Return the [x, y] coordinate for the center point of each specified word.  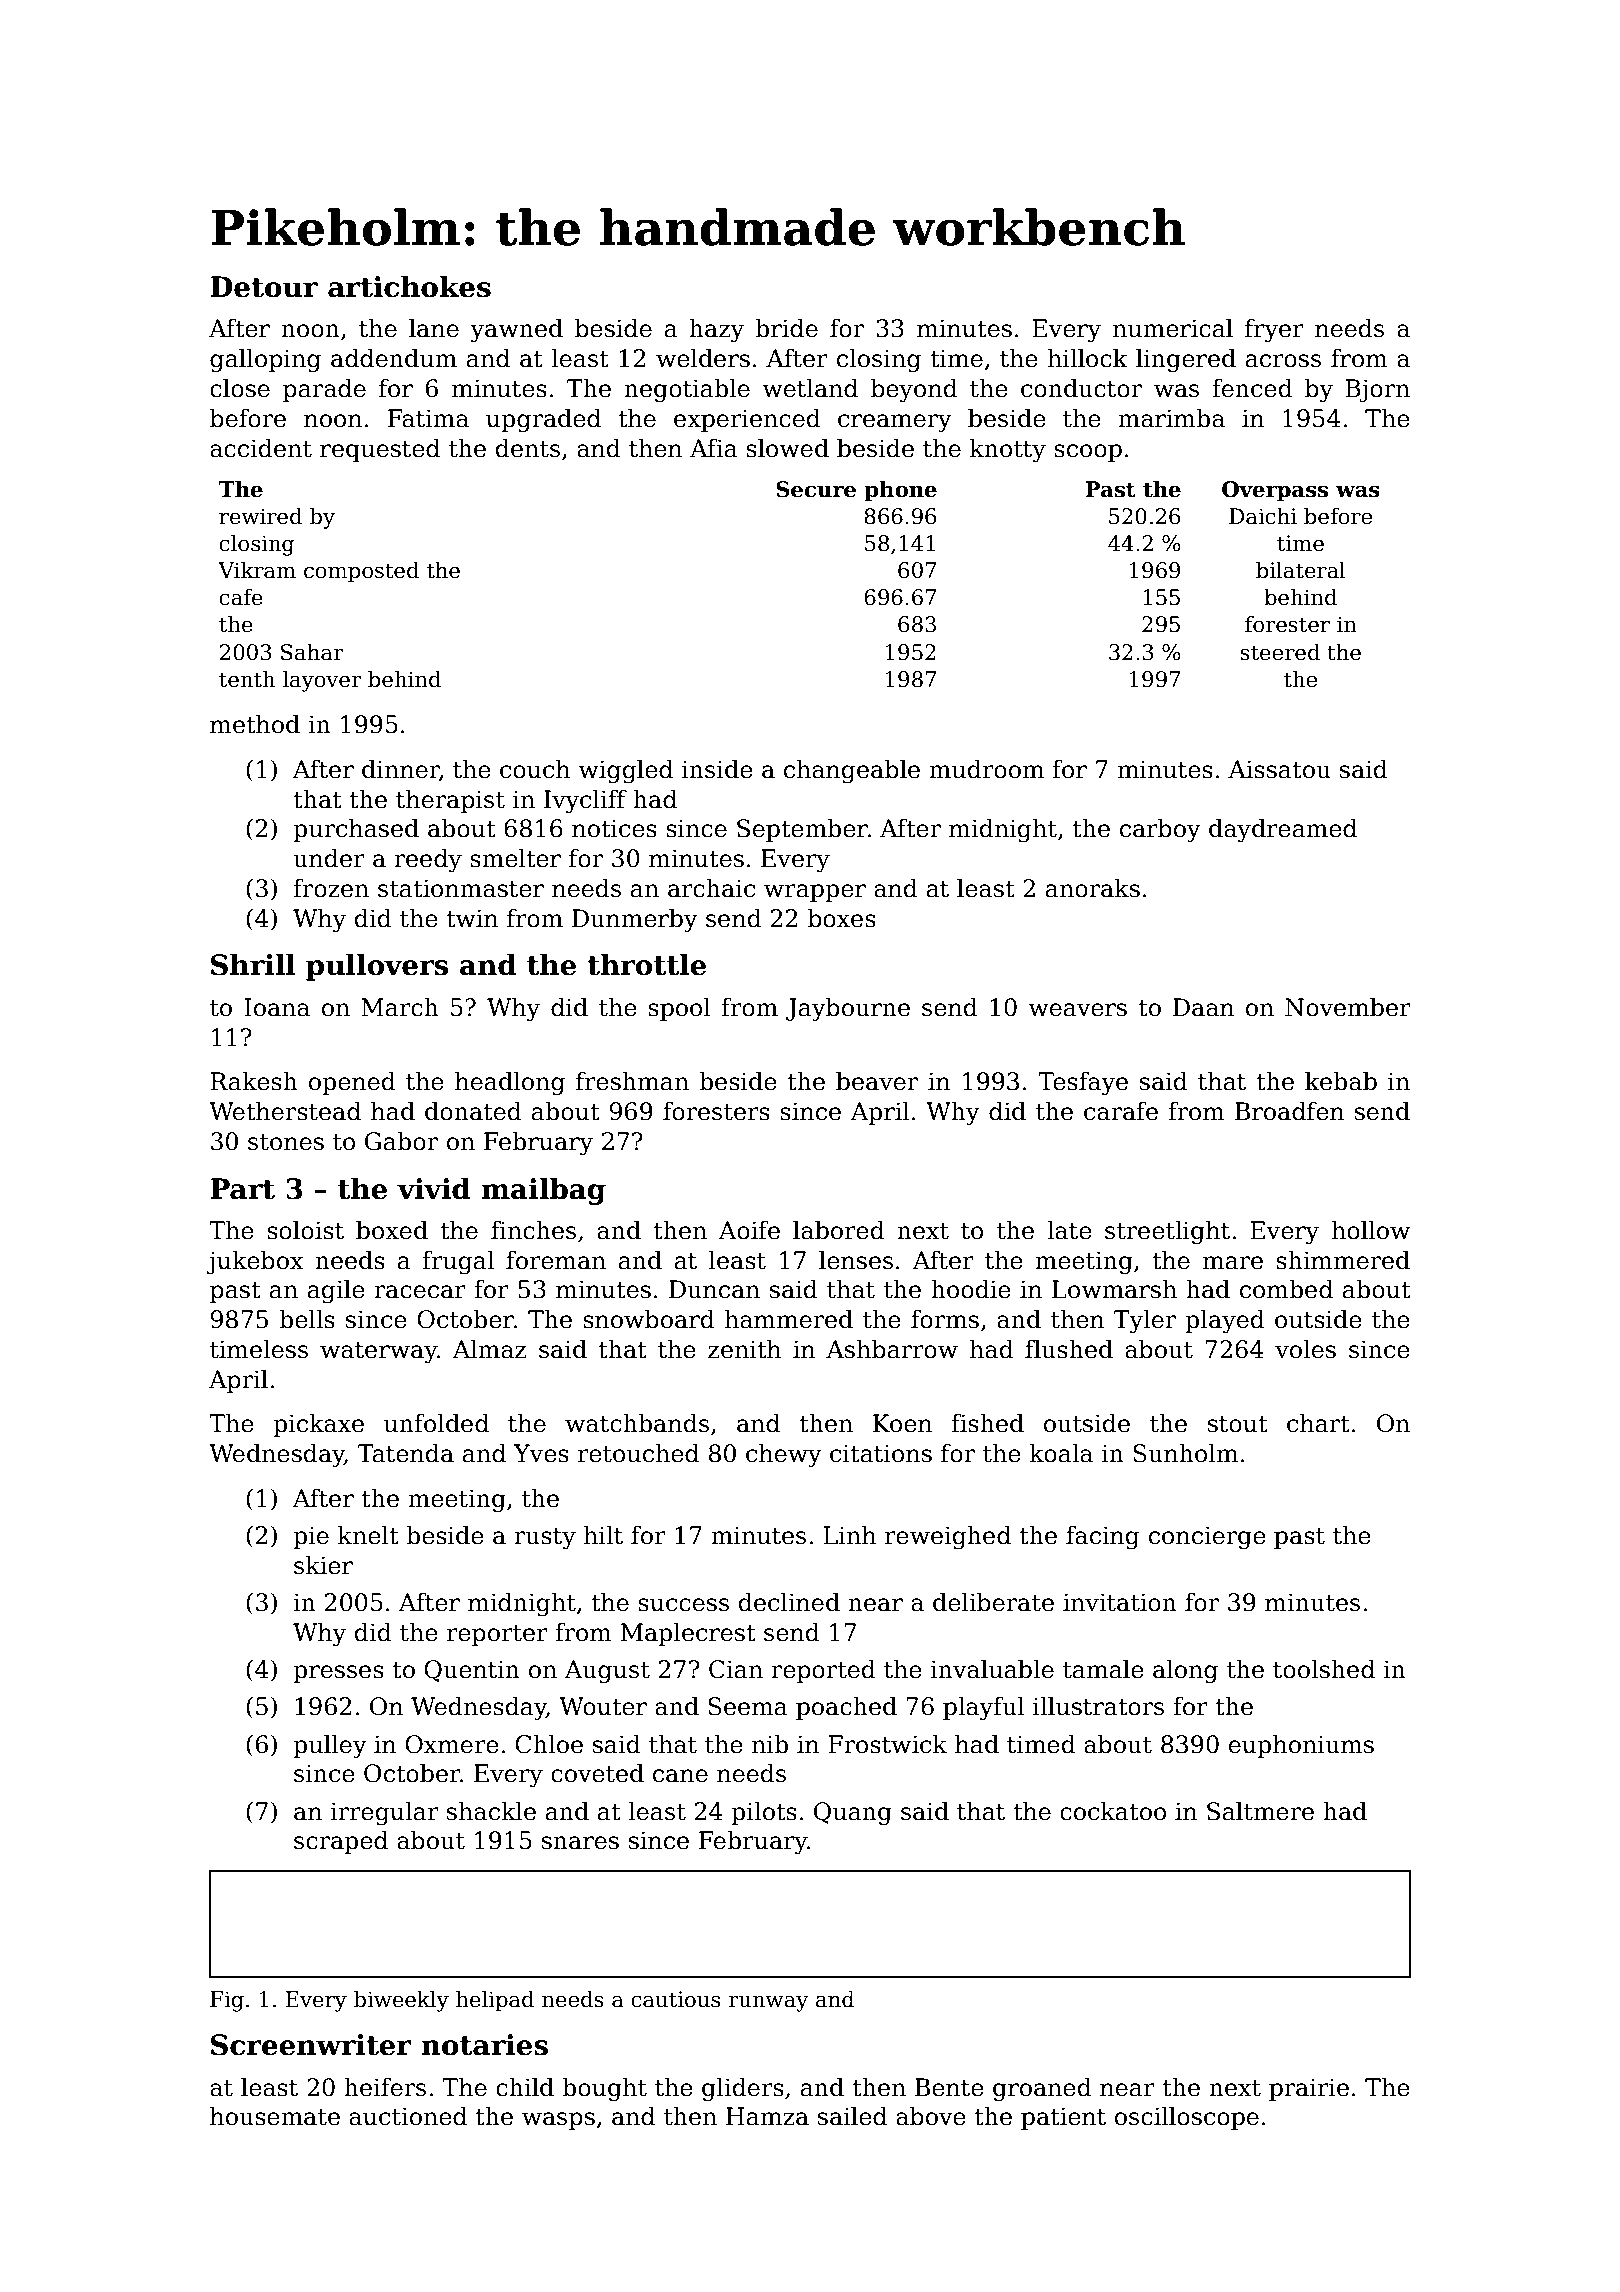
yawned [516, 330]
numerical [1173, 328]
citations [881, 1453]
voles [1305, 1349]
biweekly [401, 2001]
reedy [428, 860]
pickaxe [318, 1425]
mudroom [986, 769]
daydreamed [1283, 830]
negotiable [687, 390]
